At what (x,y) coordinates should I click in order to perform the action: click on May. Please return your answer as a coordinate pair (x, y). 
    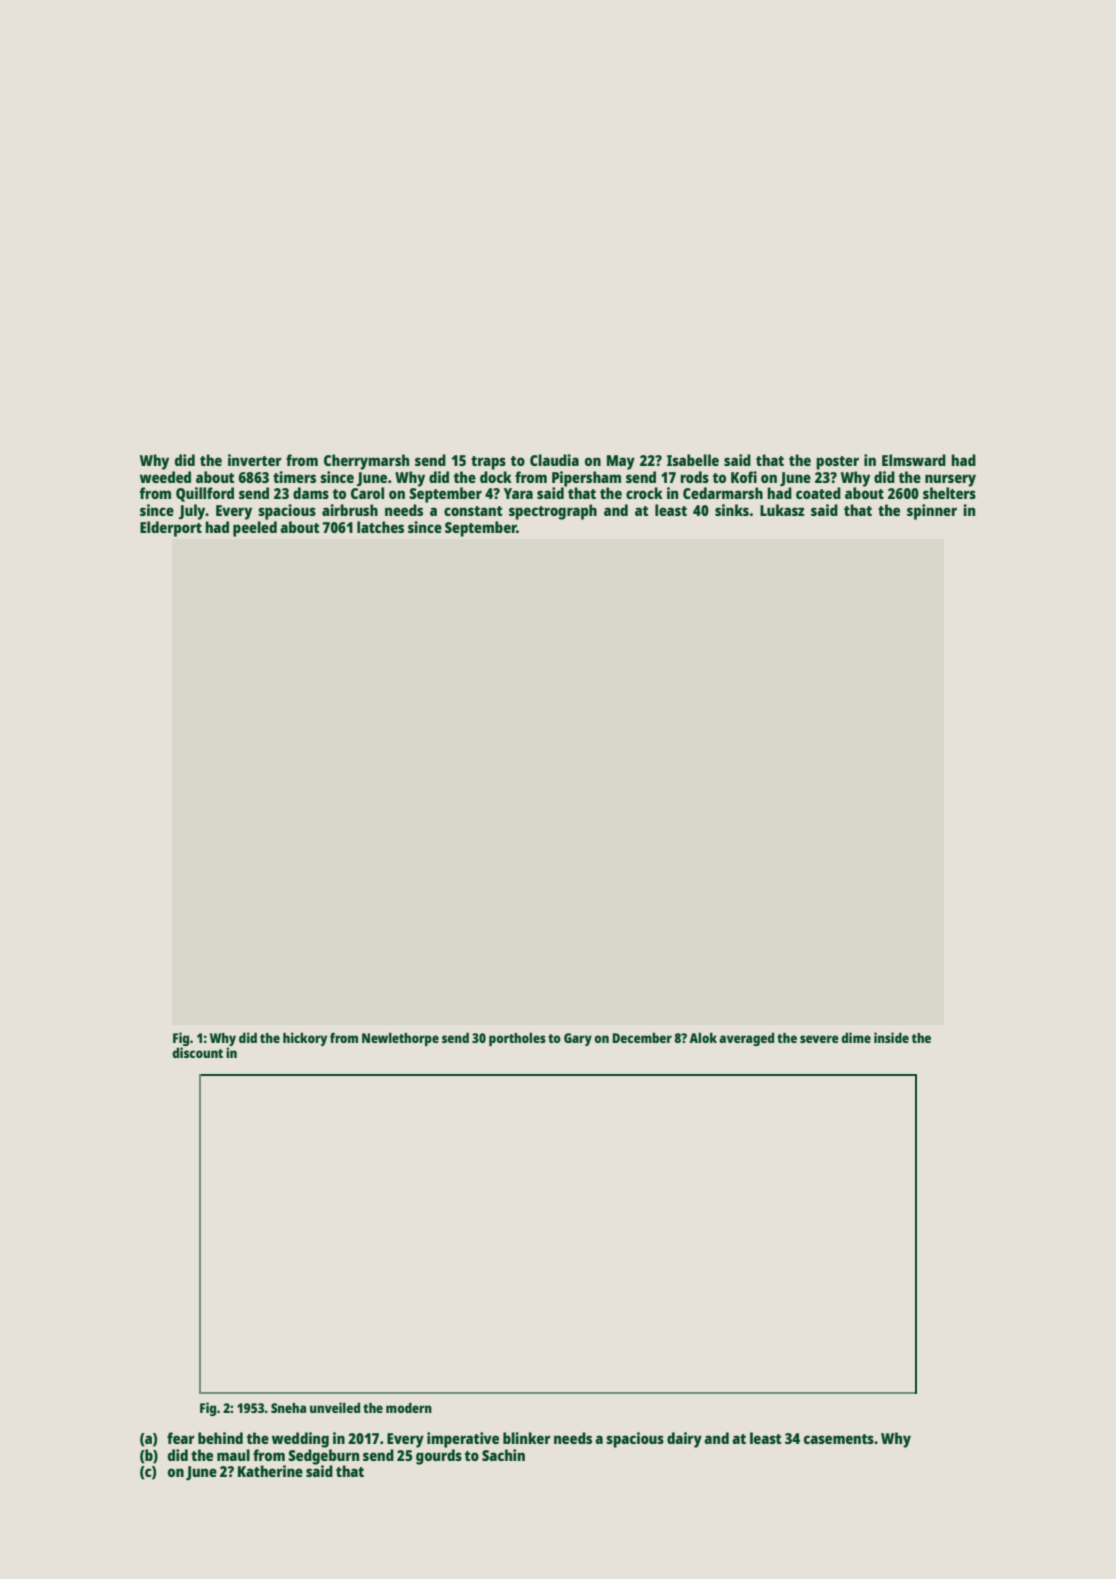
    Looking at the image, I should click on (621, 462).
